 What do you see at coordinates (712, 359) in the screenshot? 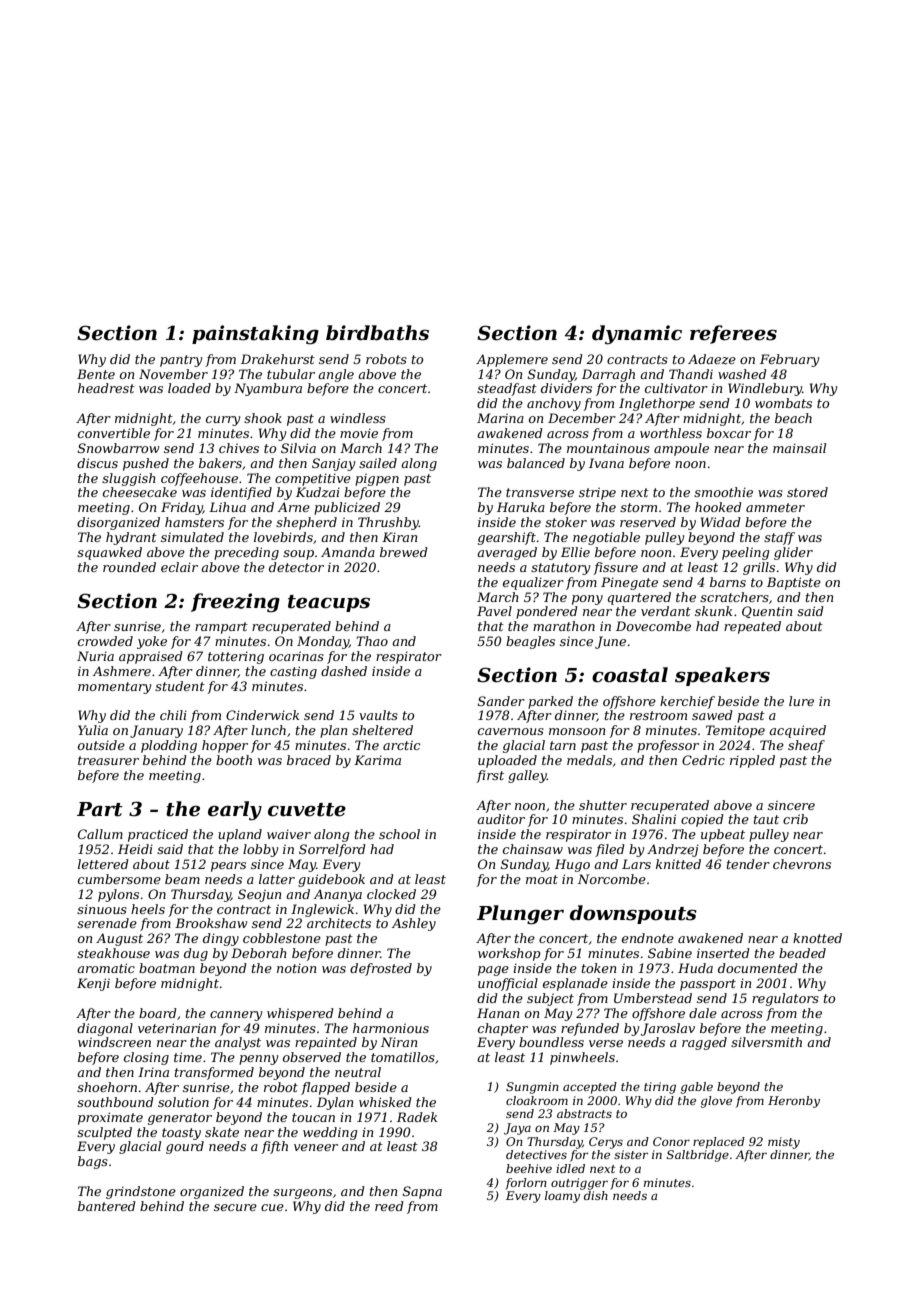
I see `Adaeze` at bounding box center [712, 359].
